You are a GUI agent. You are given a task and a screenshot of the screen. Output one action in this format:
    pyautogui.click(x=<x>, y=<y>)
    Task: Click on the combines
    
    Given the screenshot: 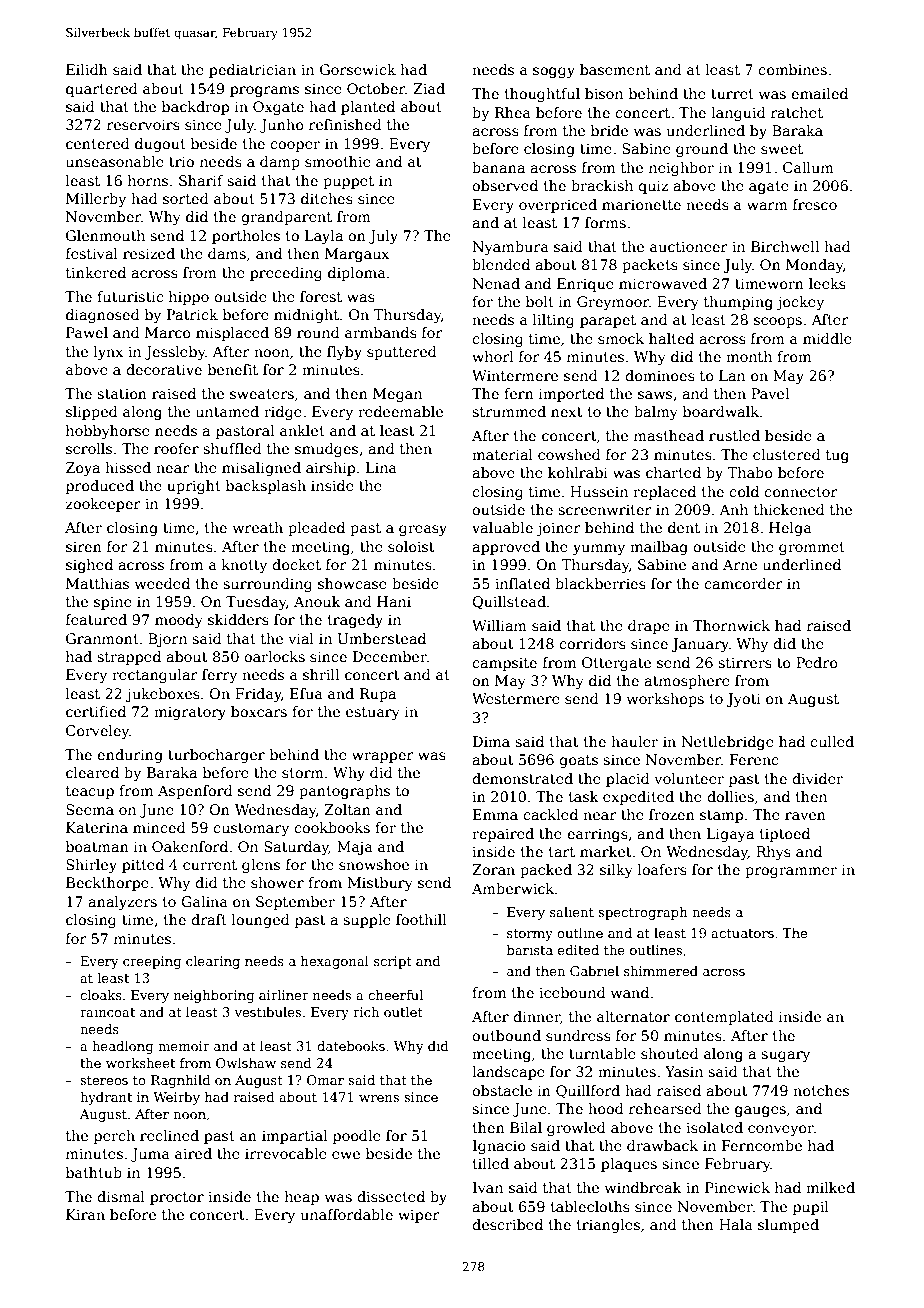 What is the action you would take?
    pyautogui.click(x=792, y=69)
